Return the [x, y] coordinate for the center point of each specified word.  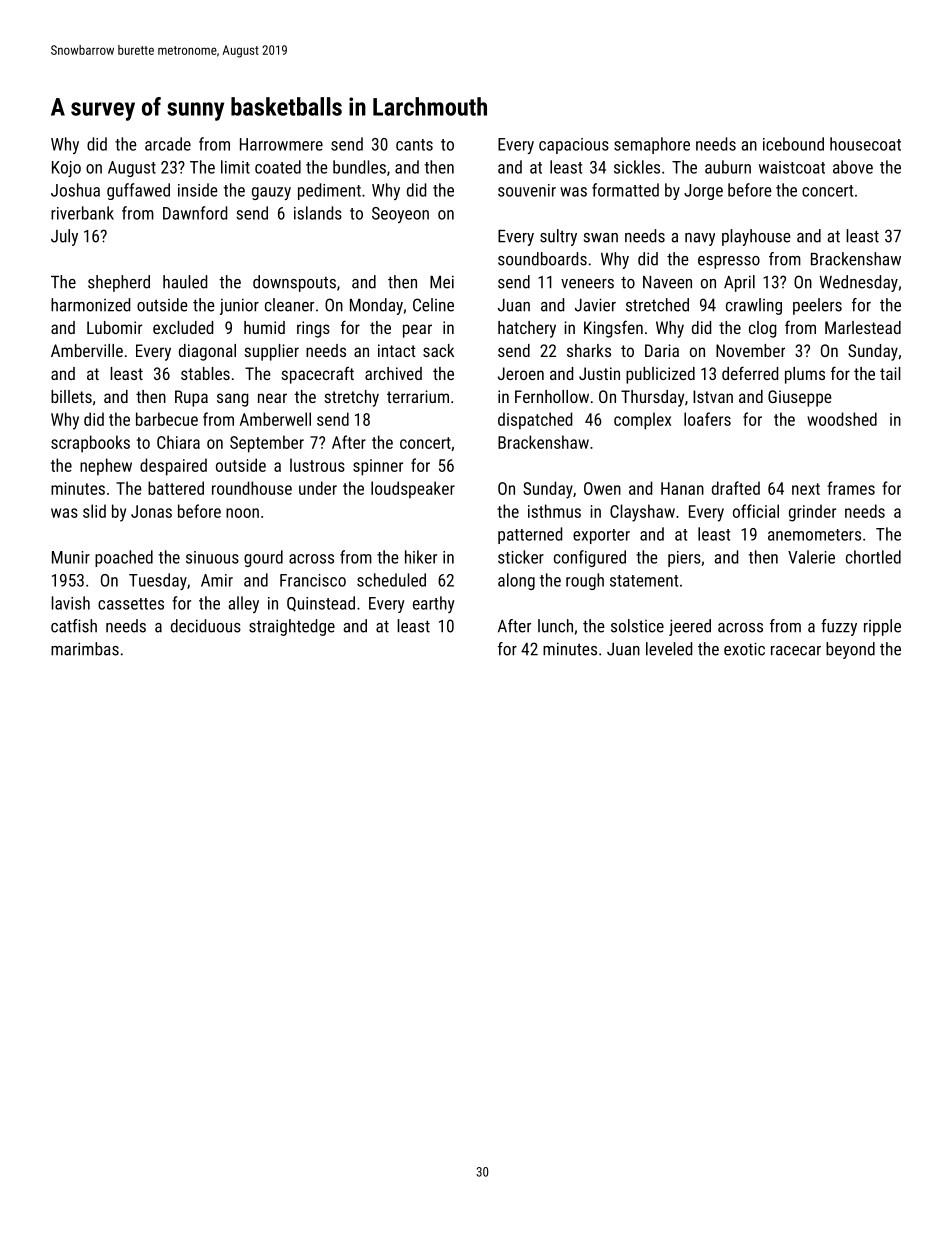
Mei [442, 282]
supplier [271, 352]
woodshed [842, 419]
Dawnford [195, 213]
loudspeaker [413, 490]
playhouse [756, 237]
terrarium [418, 396]
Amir [217, 580]
